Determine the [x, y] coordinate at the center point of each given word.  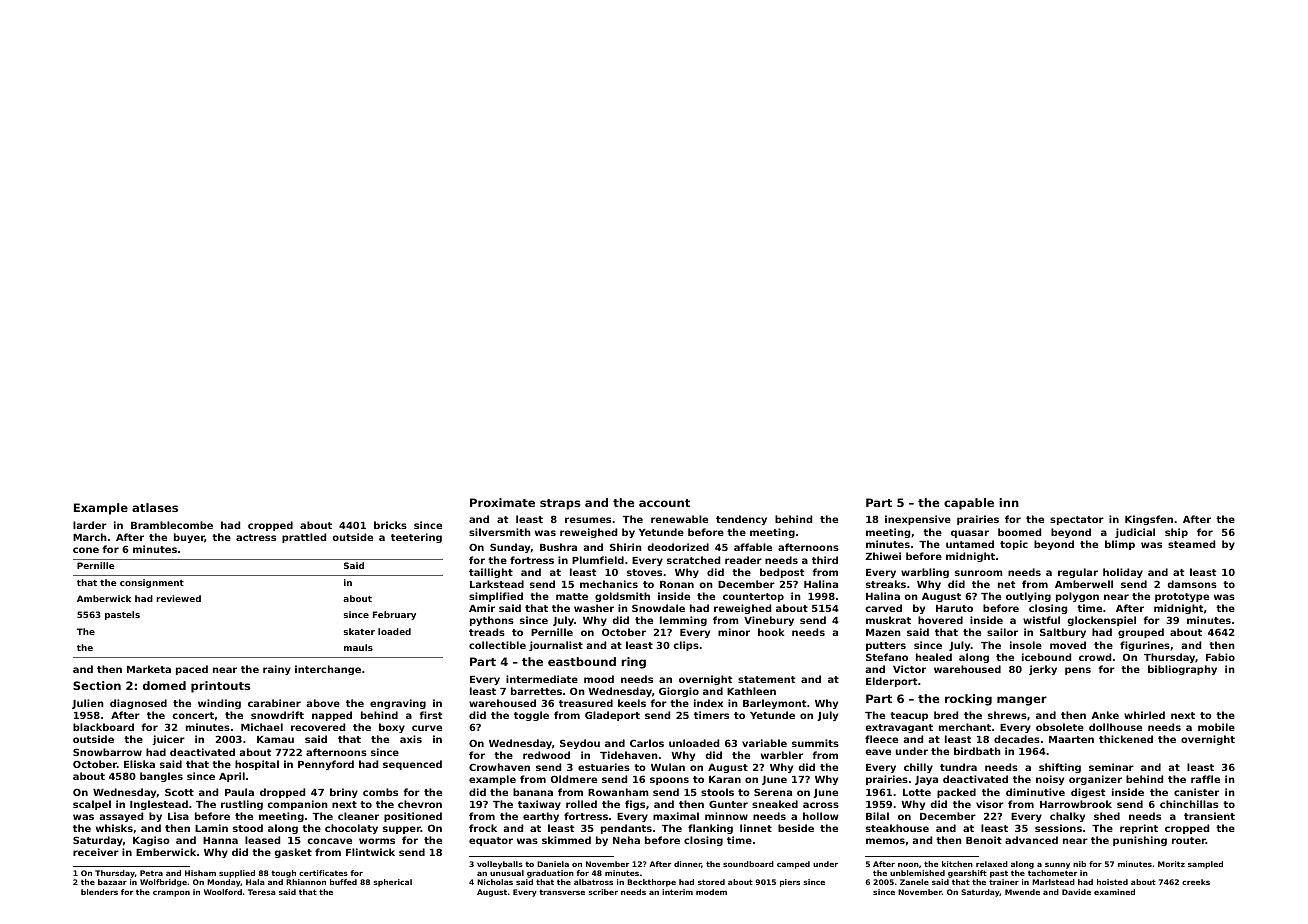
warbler [782, 755]
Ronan [677, 584]
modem [711, 892]
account [664, 503]
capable [969, 504]
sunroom [979, 573]
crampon [171, 894]
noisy [1050, 780]
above [323, 703]
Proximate [502, 502]
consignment [152, 583]
